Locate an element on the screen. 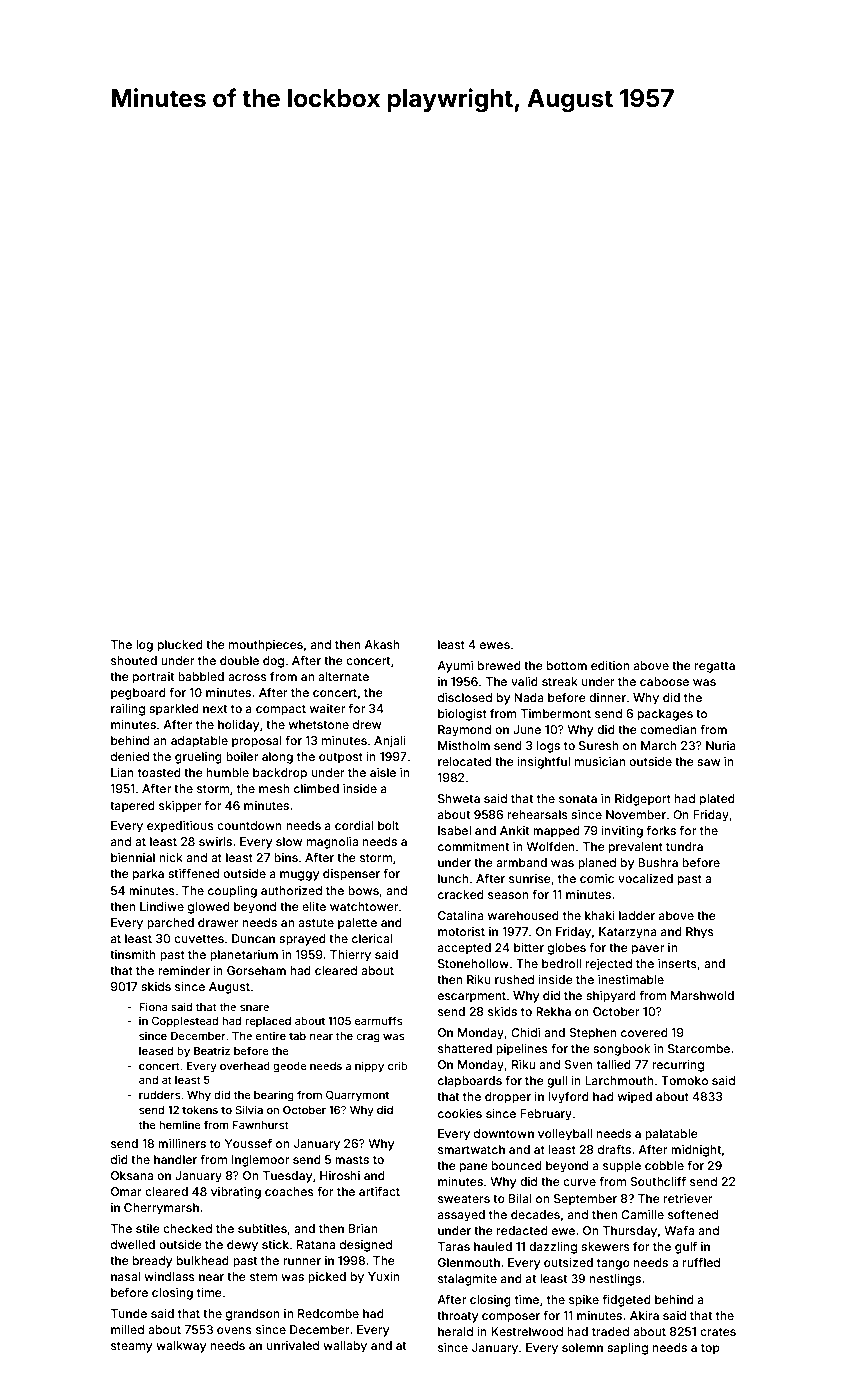 The width and height of the screenshot is (849, 1400). ewes is located at coordinates (495, 645).
